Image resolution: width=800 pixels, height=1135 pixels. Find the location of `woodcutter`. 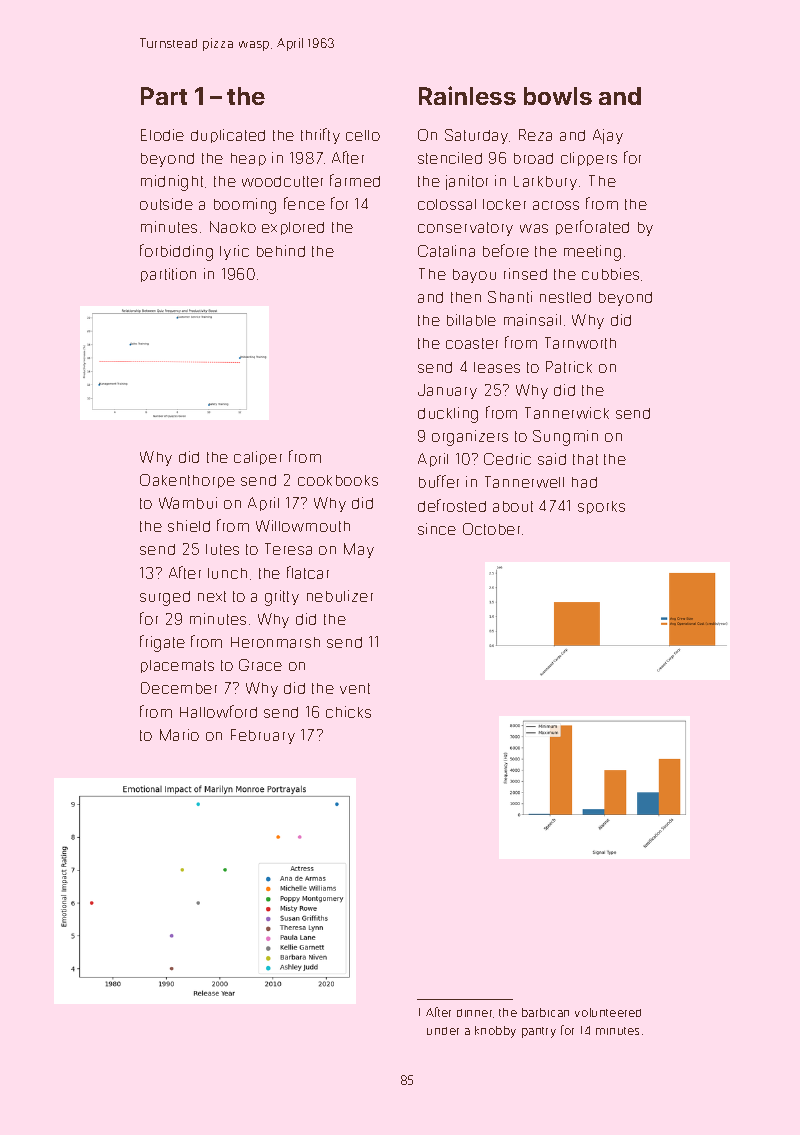

woodcutter is located at coordinates (282, 181).
